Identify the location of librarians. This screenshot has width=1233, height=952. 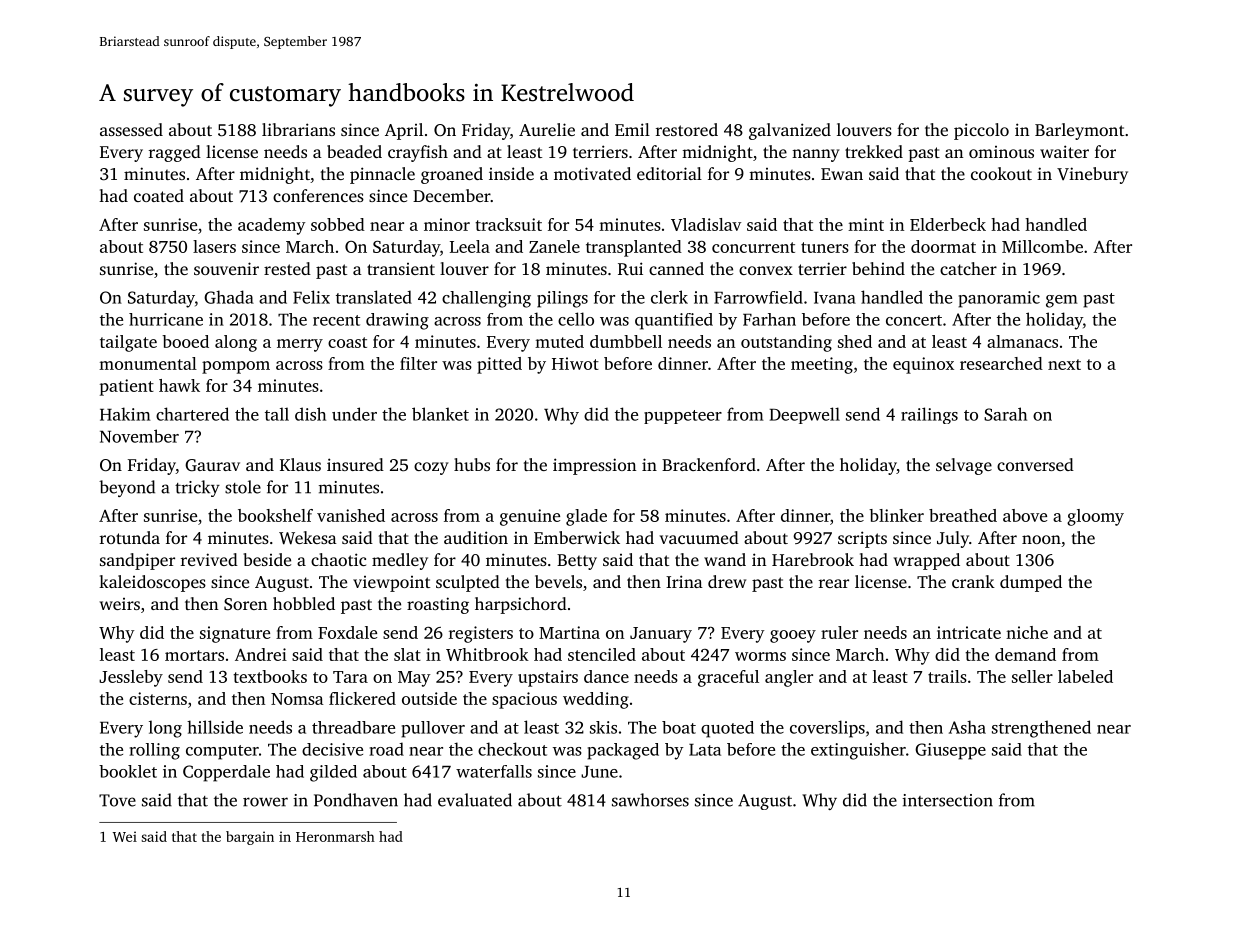
(298, 129).
